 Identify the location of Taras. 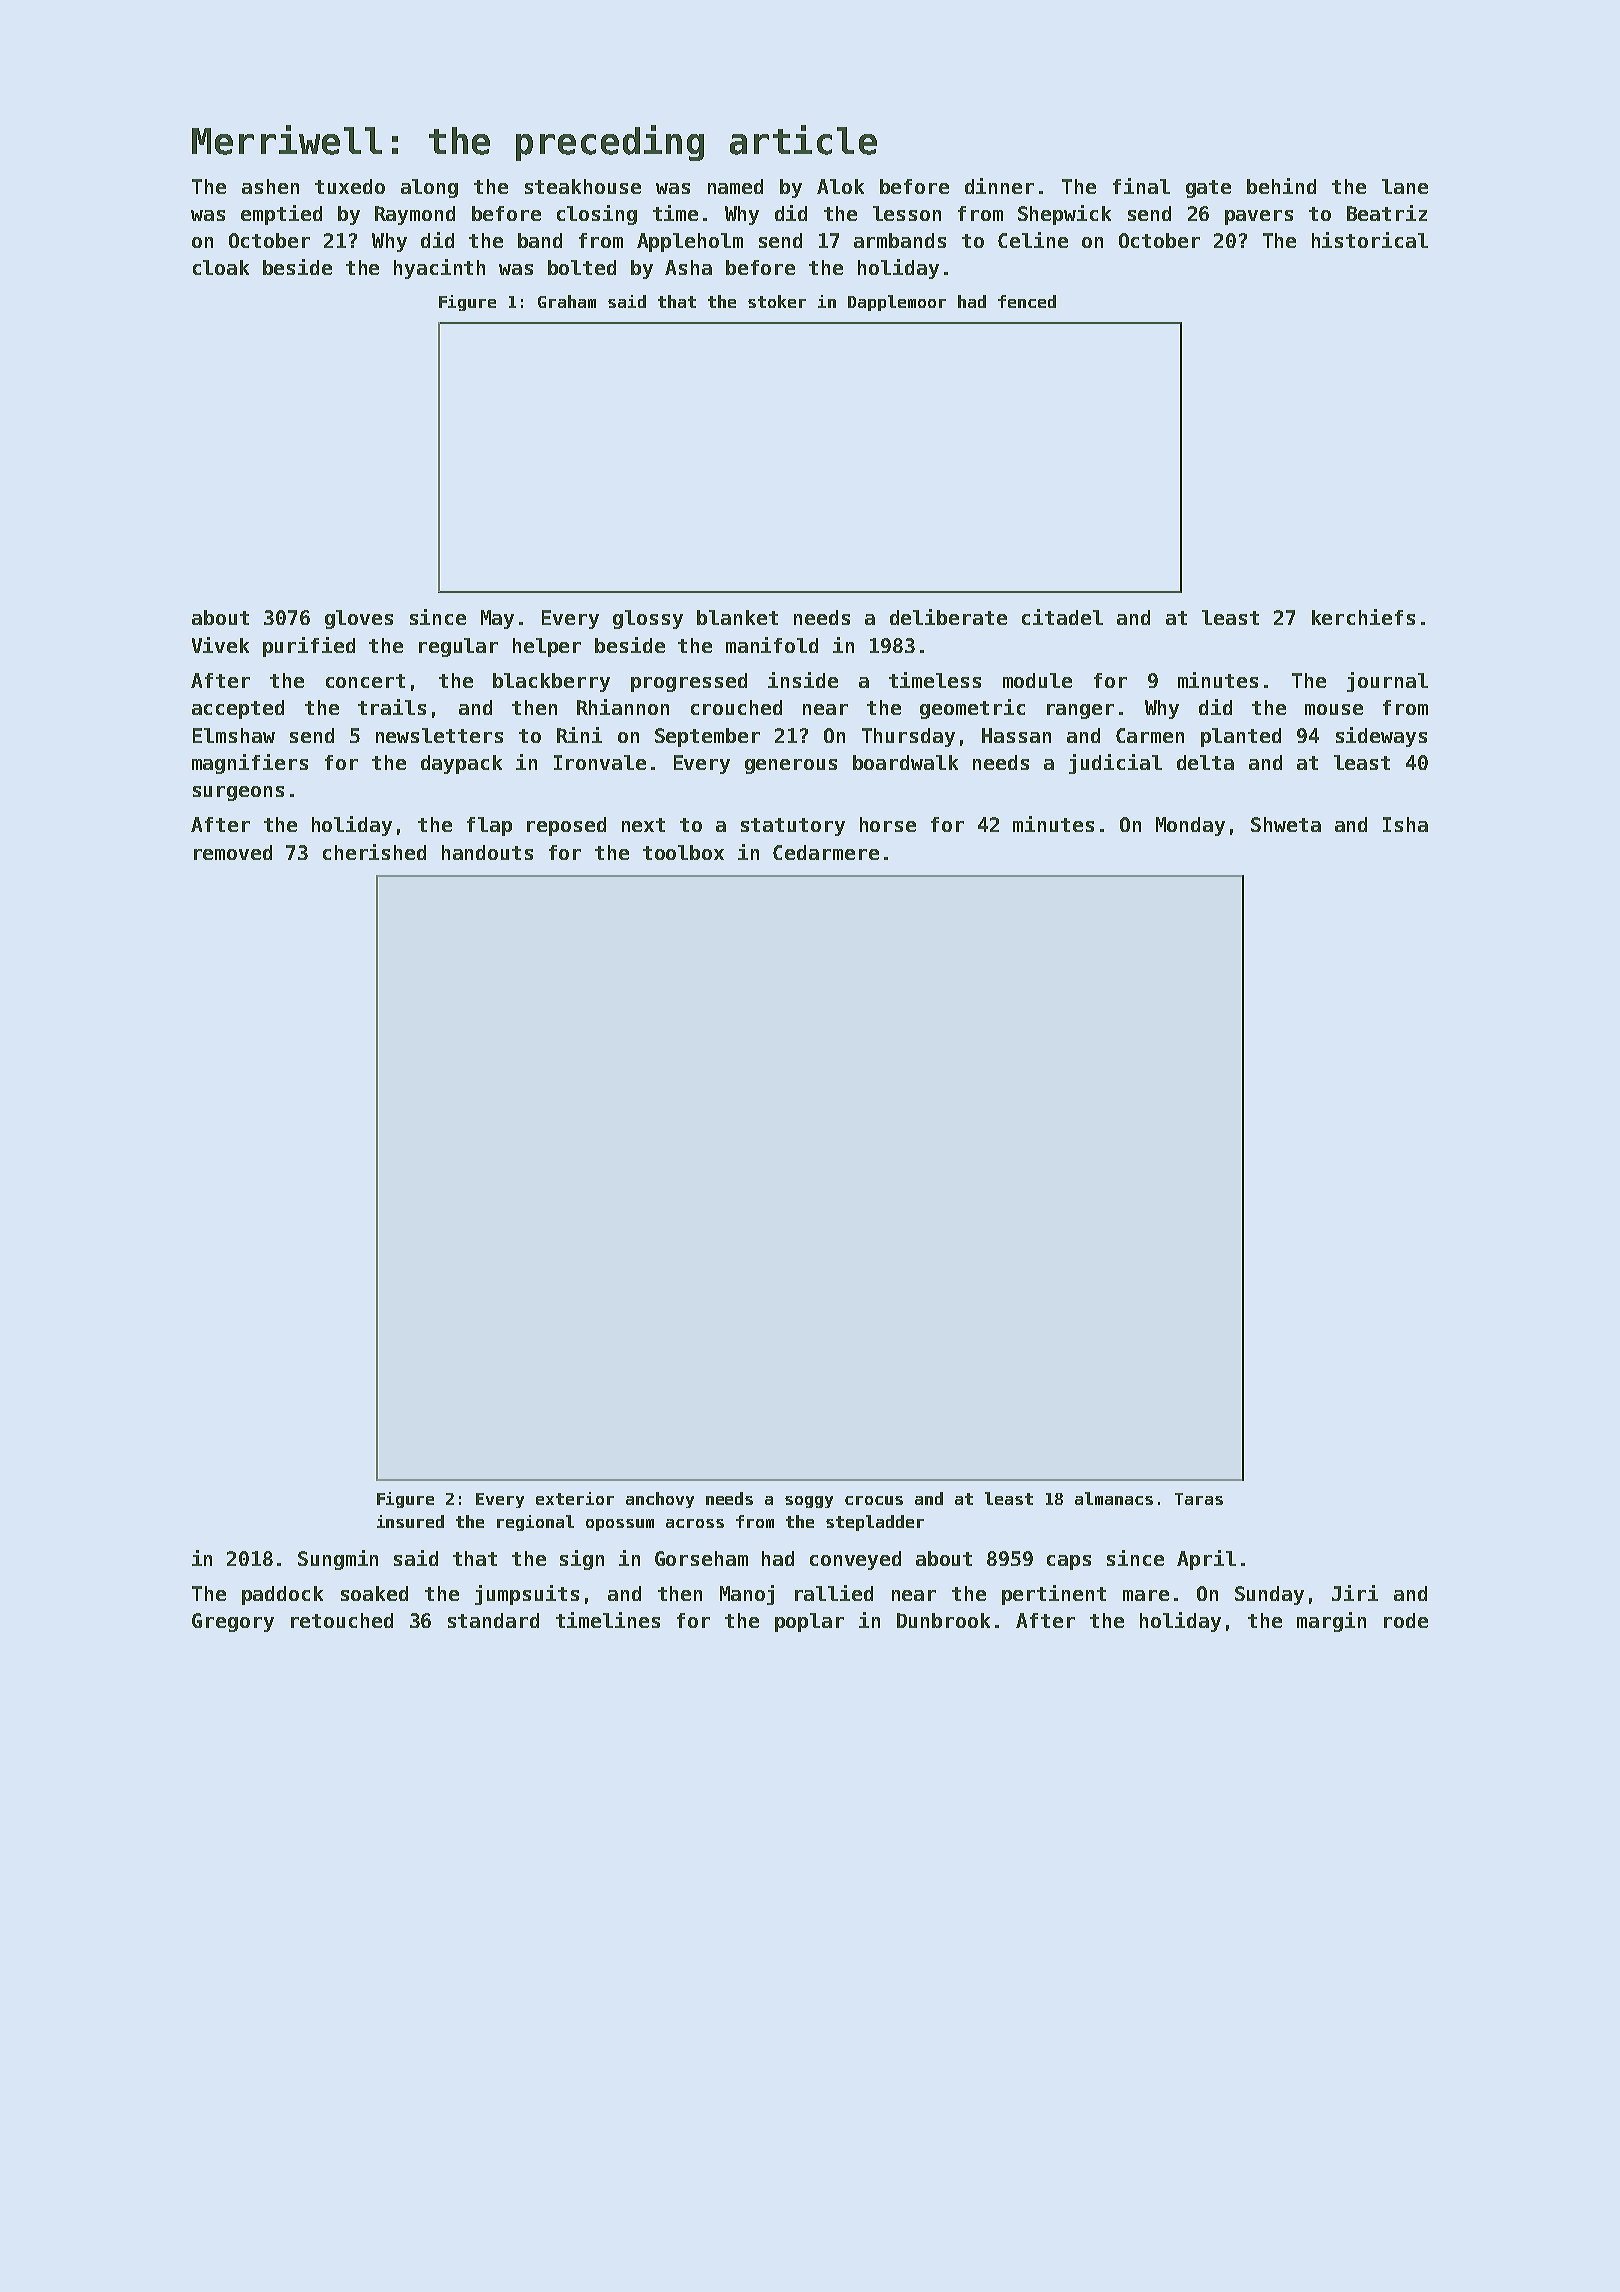
(1199, 1499).
